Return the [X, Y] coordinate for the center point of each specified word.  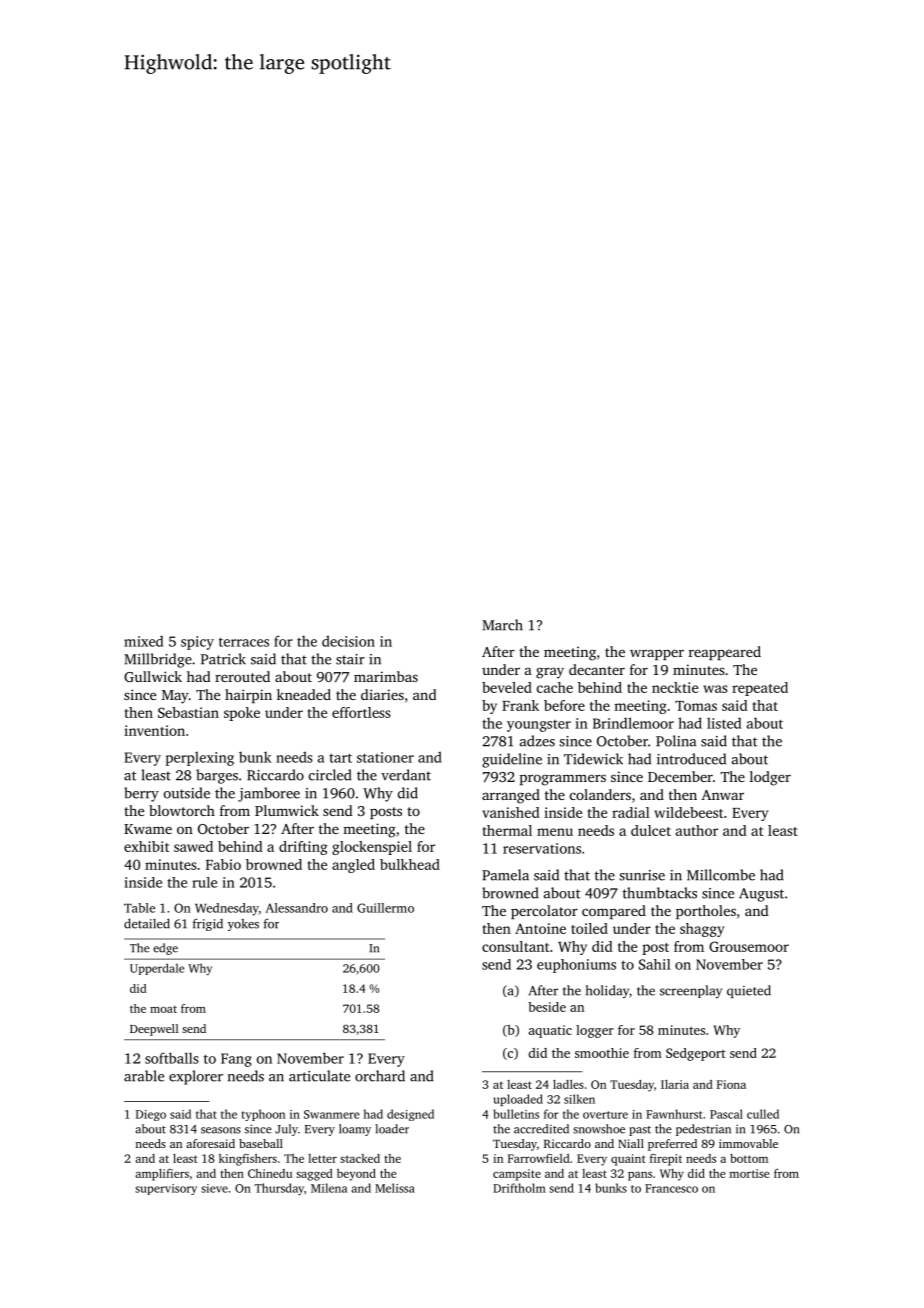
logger [595, 1031]
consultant [515, 946]
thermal [507, 830]
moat [163, 1009]
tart [340, 758]
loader [392, 1129]
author [697, 830]
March [502, 625]
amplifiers [162, 1175]
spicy [197, 643]
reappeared [725, 653]
